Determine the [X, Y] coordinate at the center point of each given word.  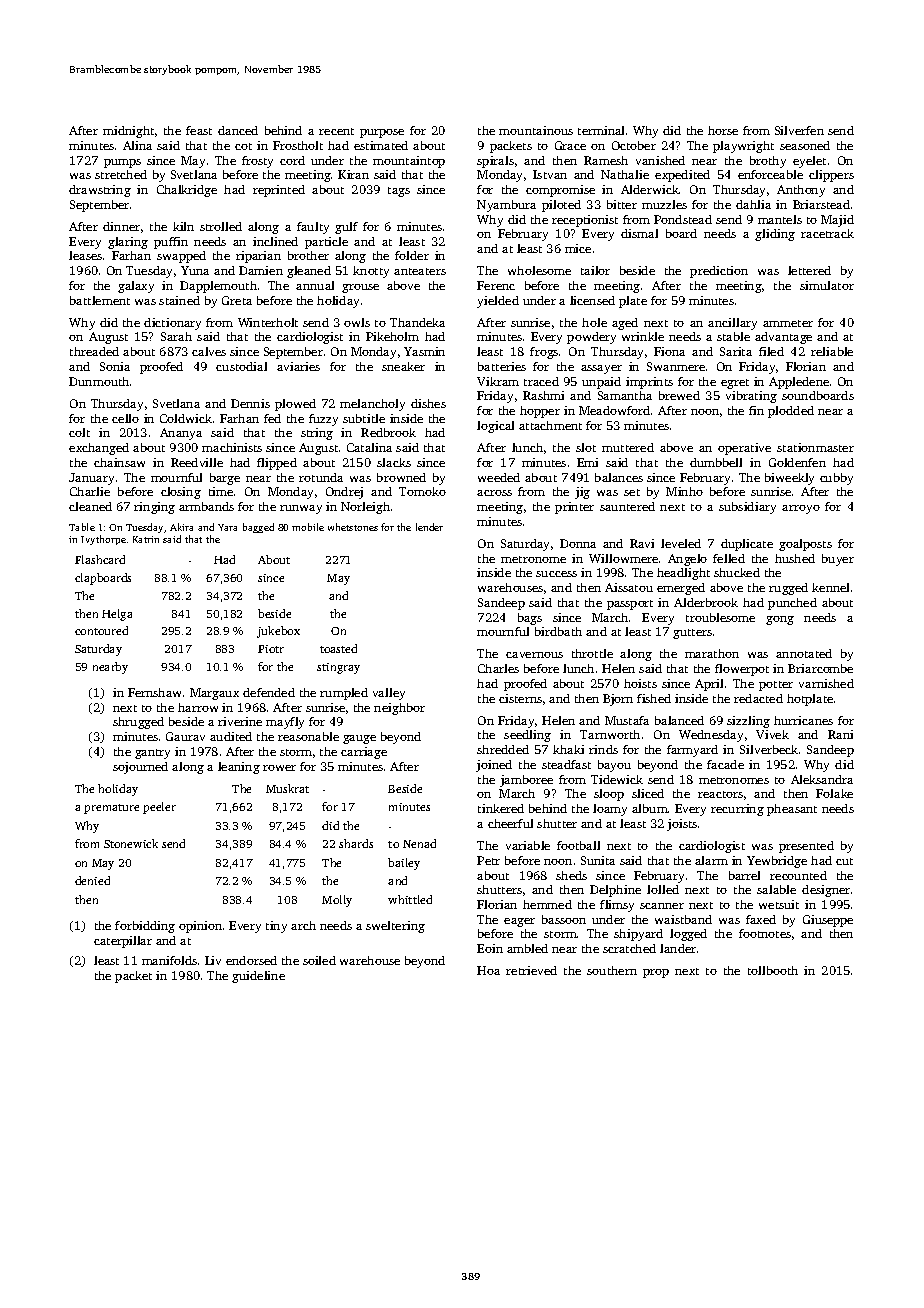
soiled [319, 960]
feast [199, 130]
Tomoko [422, 491]
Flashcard [100, 559]
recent [336, 131]
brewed [679, 395]
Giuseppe [828, 921]
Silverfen [799, 130]
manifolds [169, 960]
